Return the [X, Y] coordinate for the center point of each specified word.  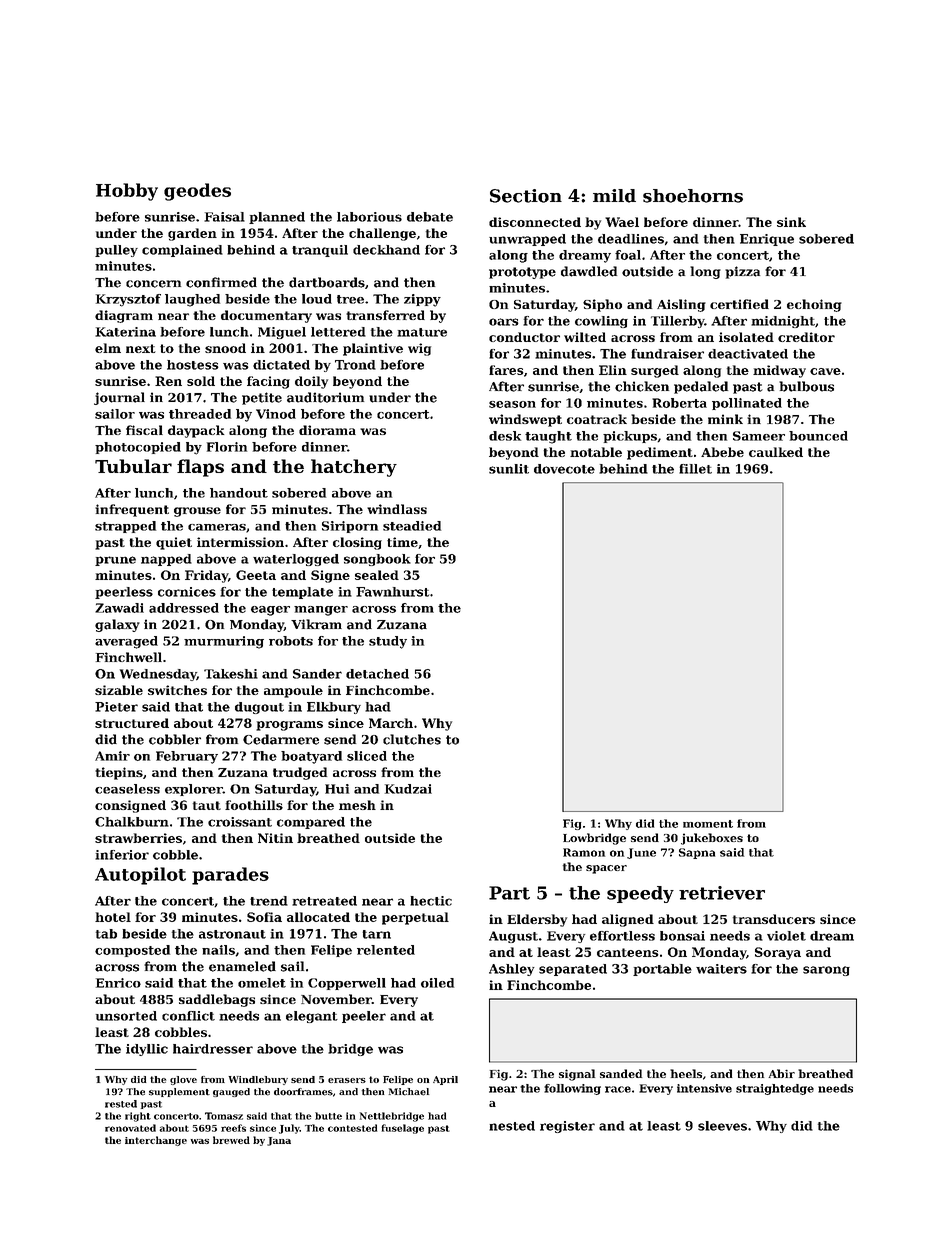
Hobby [127, 192]
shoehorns [693, 196]
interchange [156, 1141]
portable [662, 970]
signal [577, 1075]
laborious [369, 217]
